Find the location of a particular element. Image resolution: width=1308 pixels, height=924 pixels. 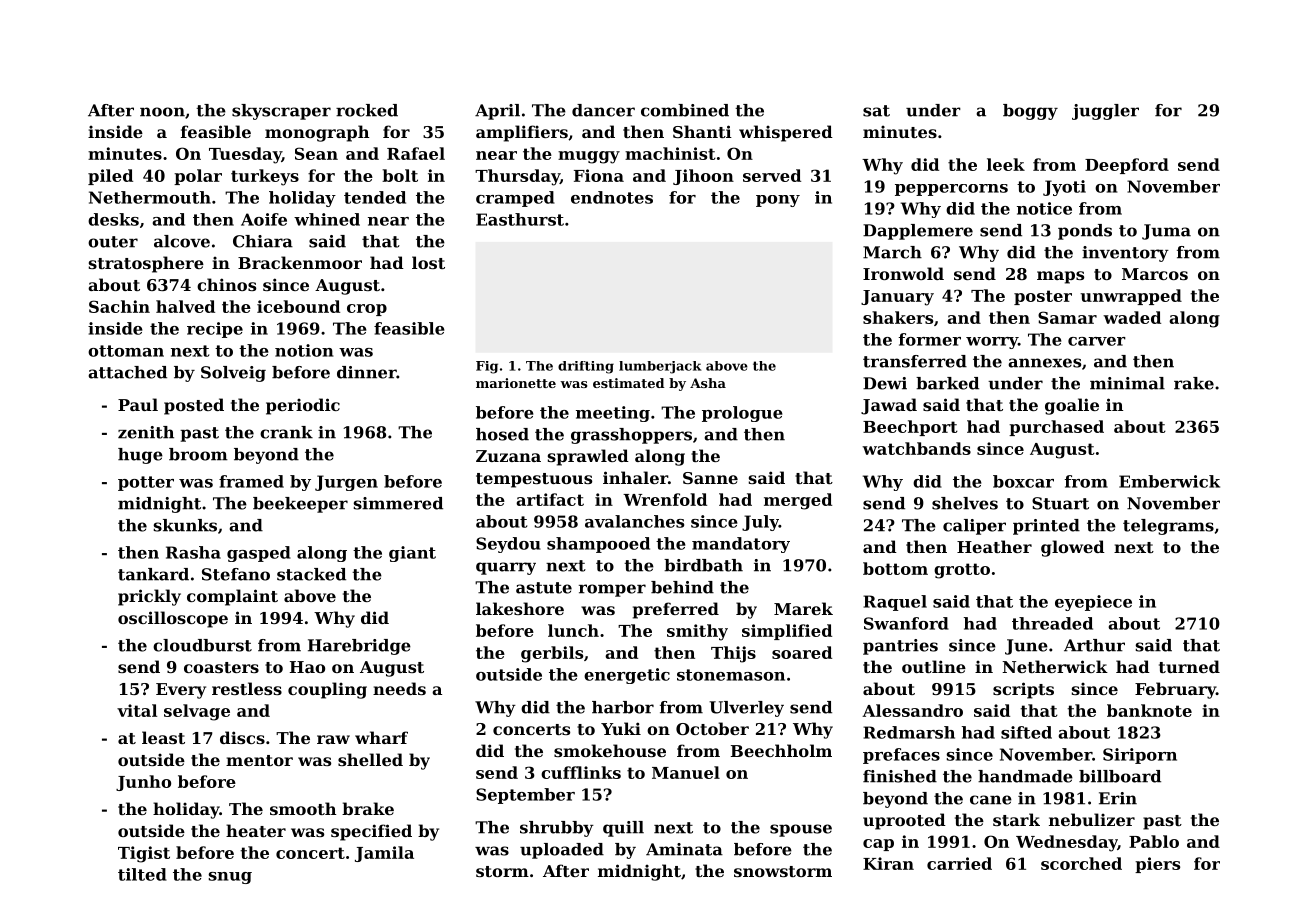

Paul is located at coordinates (138, 404).
